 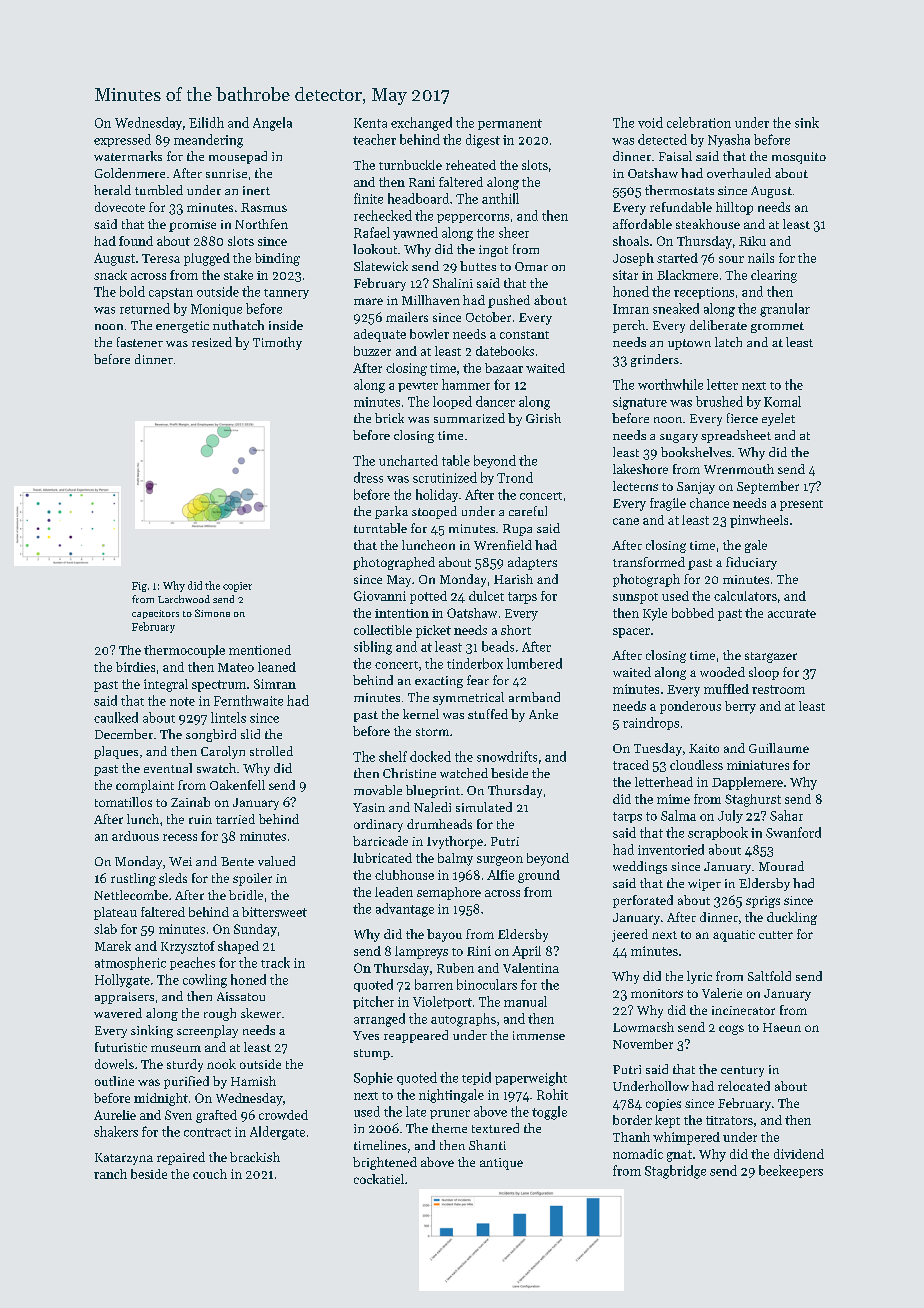 I want to click on Oakenfell, so click(x=237, y=785).
